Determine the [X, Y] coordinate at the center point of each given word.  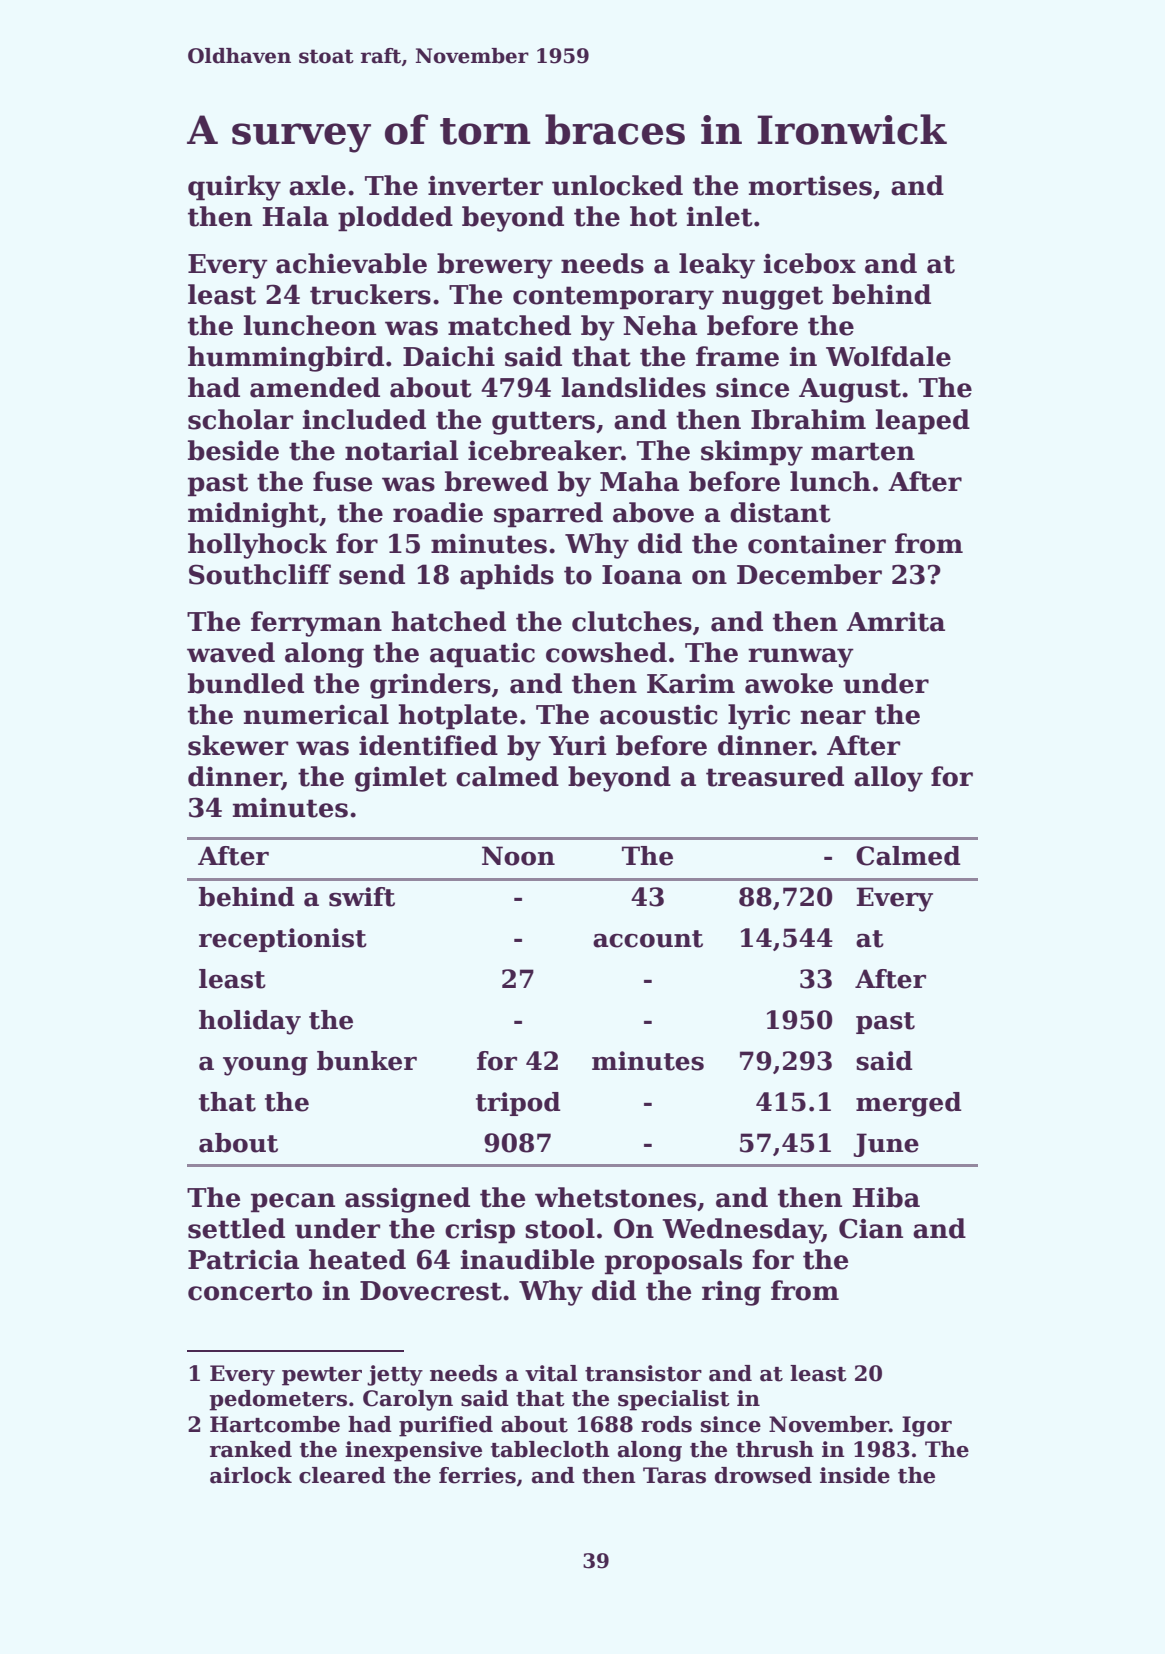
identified [428, 745]
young [265, 1066]
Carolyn [408, 1400]
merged [909, 1104]
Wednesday [742, 1231]
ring [731, 1293]
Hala [296, 216]
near [833, 717]
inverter [485, 186]
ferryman [316, 624]
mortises [810, 186]
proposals [673, 1262]
